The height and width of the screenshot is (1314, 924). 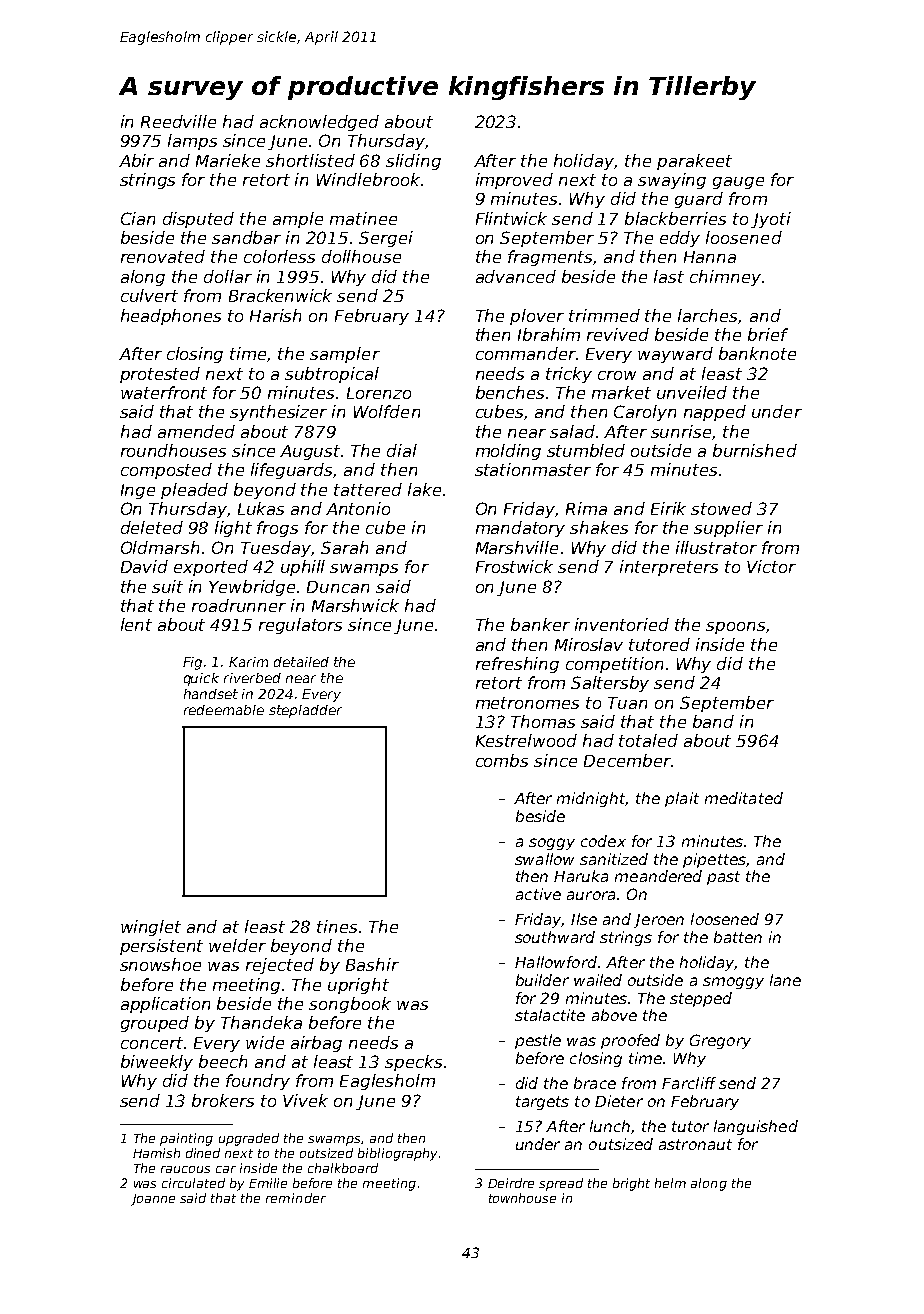 What do you see at coordinates (296, 1198) in the screenshot?
I see `reminder` at bounding box center [296, 1198].
